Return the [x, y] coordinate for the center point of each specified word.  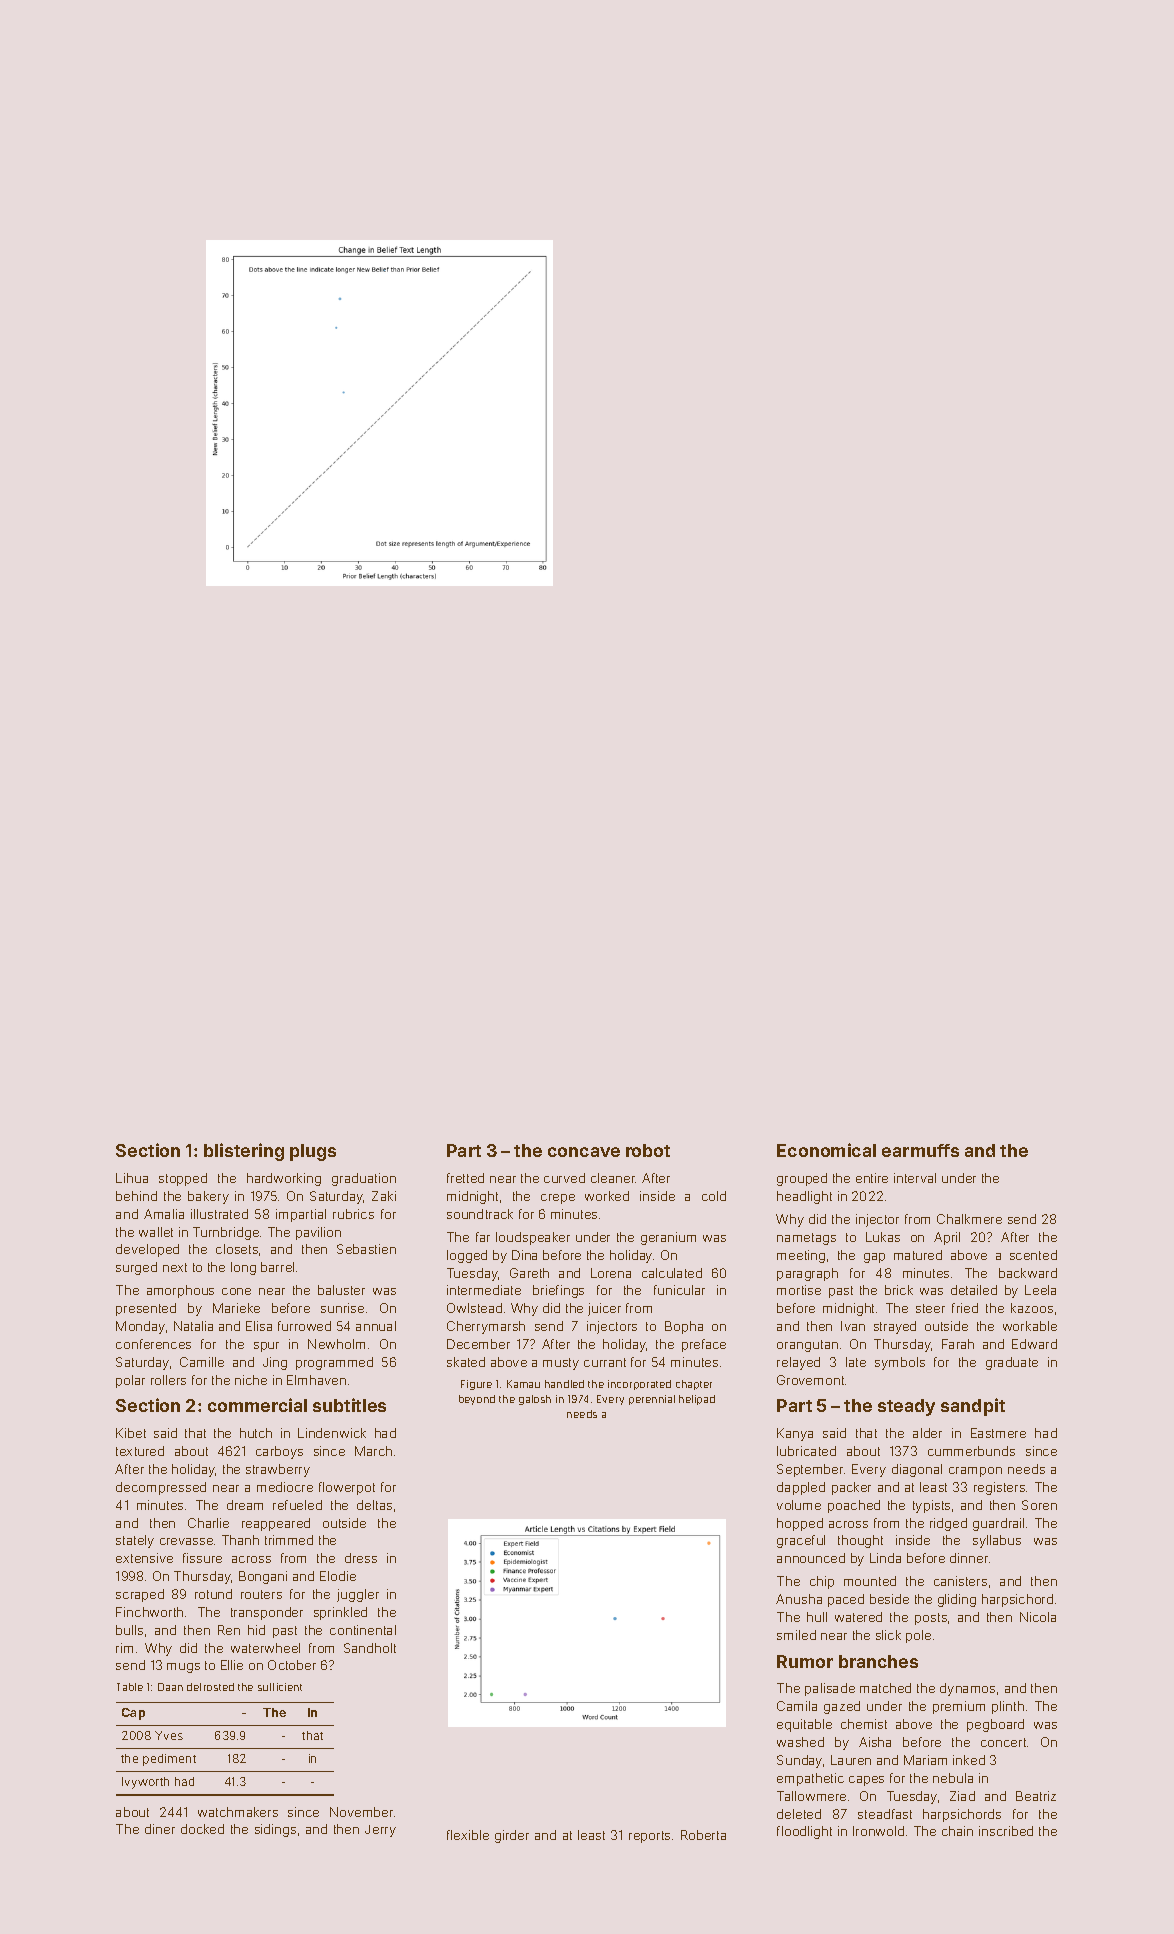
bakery [208, 1197]
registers [999, 1488]
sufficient [280, 1687]
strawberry [278, 1470]
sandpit [973, 1407]
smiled [796, 1635]
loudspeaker [533, 1238]
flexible [468, 1835]
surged [136, 1268]
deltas [374, 1505]
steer [930, 1308]
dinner [969, 1558]
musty [561, 1364]
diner [160, 1829]
